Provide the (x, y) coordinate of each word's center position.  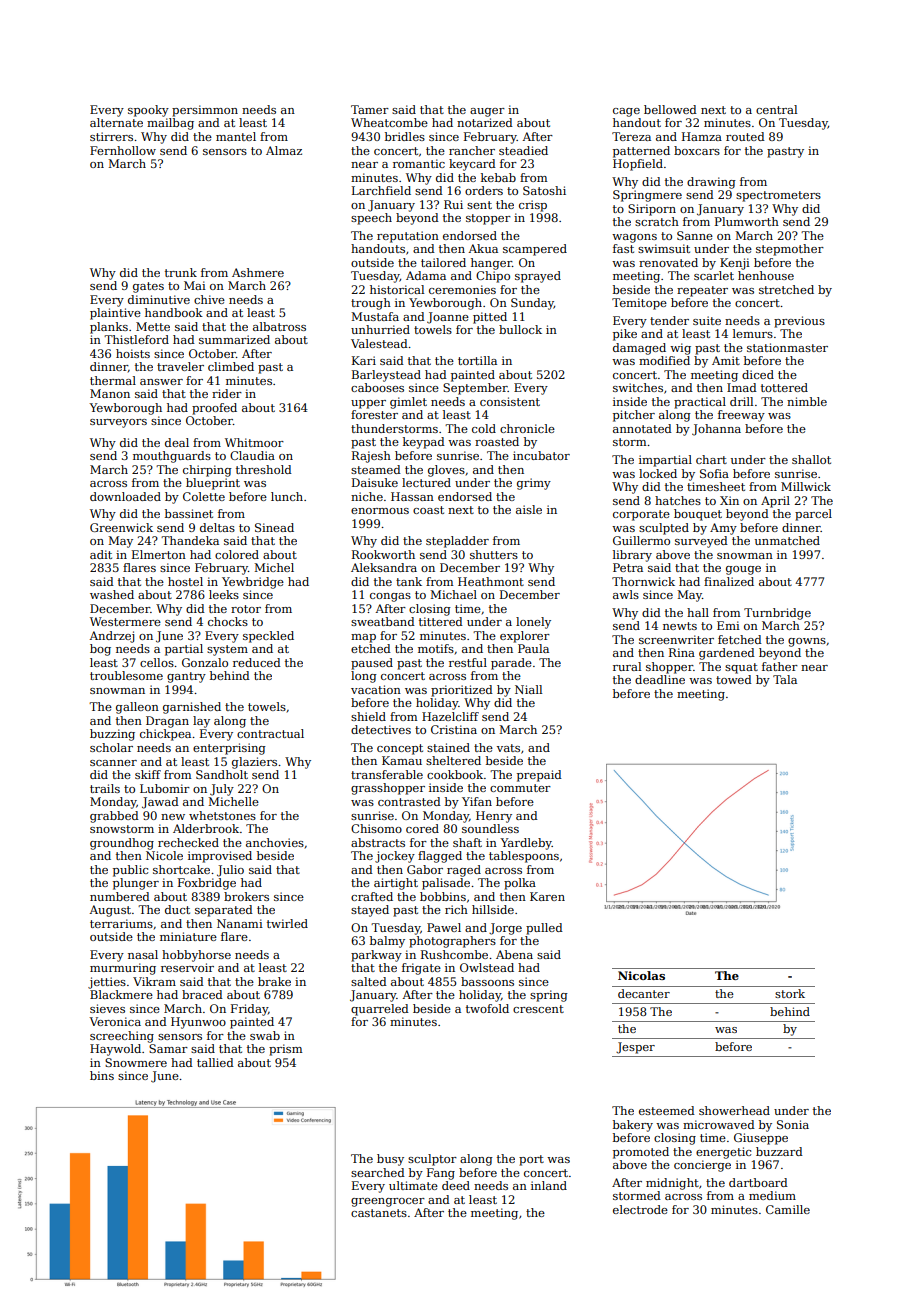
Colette (204, 496)
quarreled (380, 1010)
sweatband (383, 621)
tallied (215, 1062)
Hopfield (638, 165)
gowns (807, 642)
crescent (538, 1009)
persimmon (205, 111)
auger (487, 112)
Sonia (793, 1124)
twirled (287, 923)
